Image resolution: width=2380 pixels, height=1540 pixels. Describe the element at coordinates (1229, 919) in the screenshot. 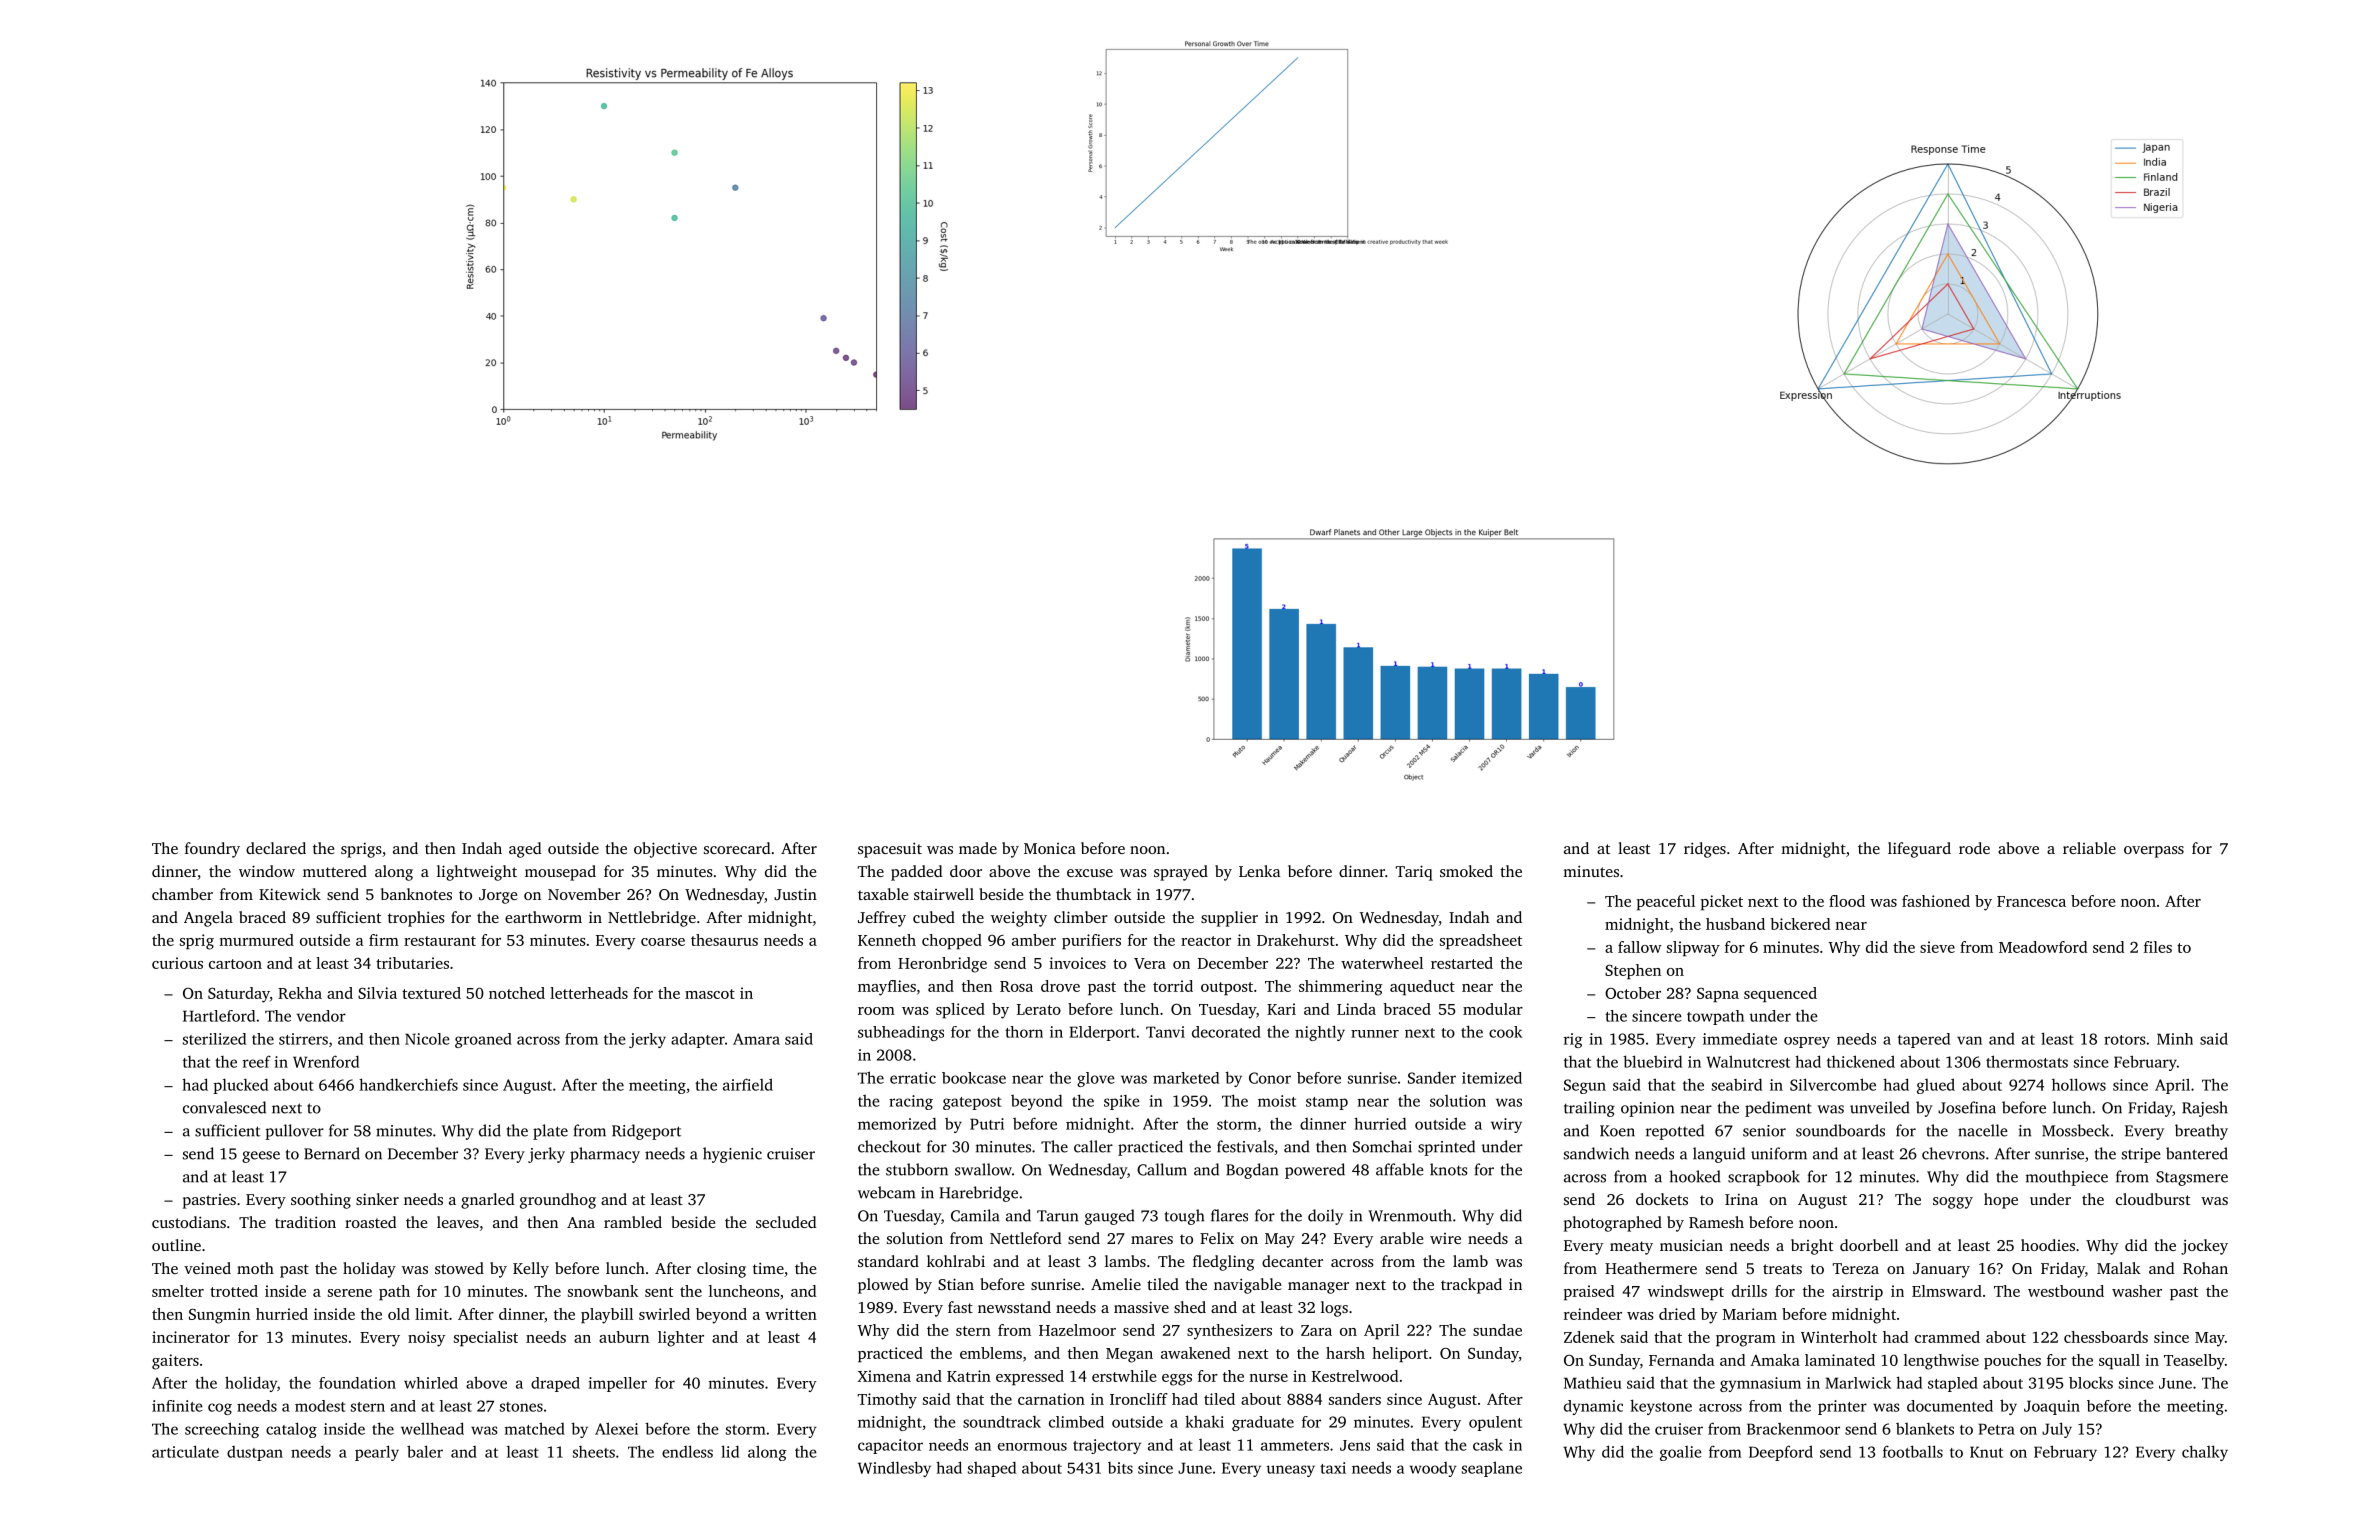

I see `supplier` at that location.
